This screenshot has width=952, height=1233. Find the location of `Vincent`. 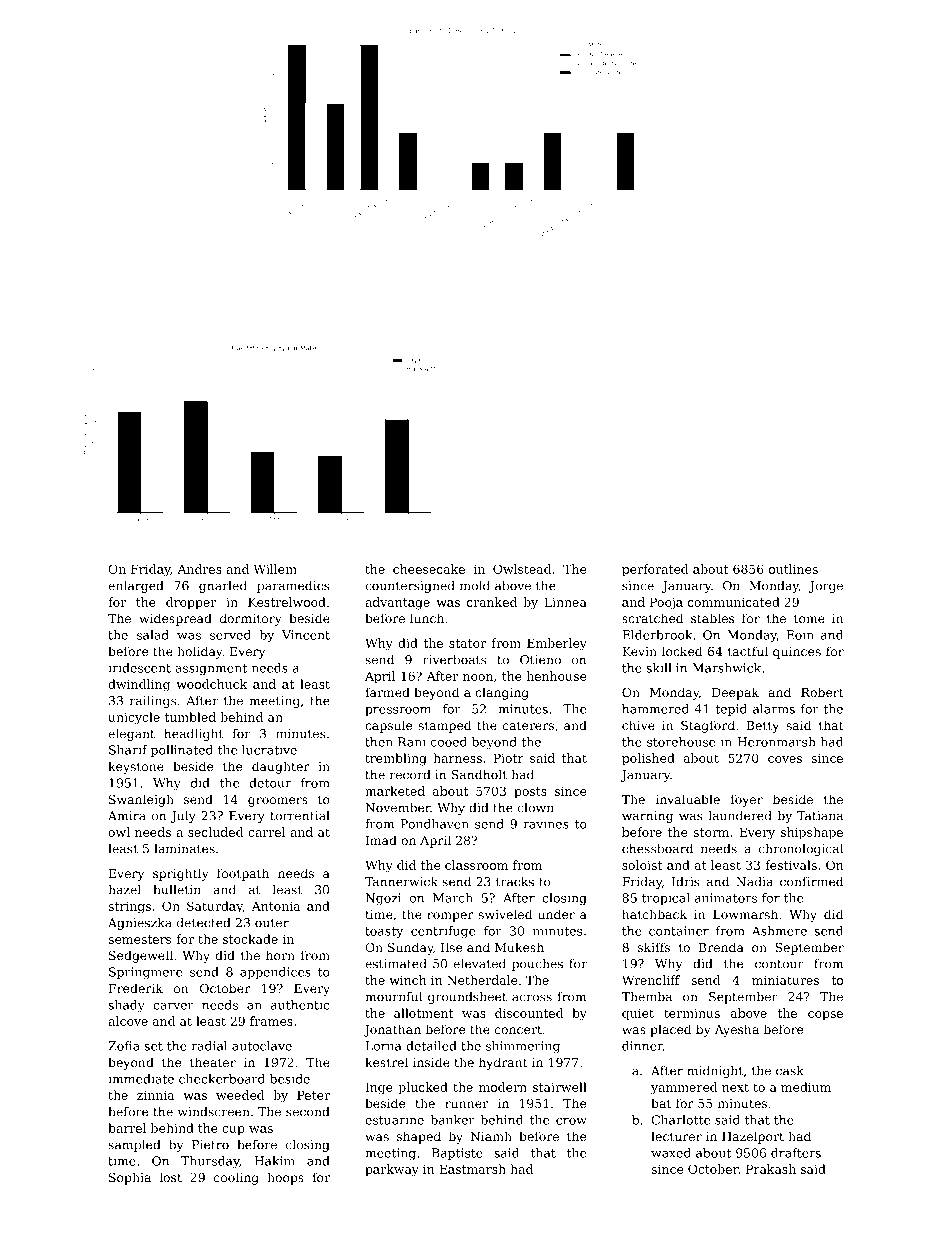

Vincent is located at coordinates (306, 635).
